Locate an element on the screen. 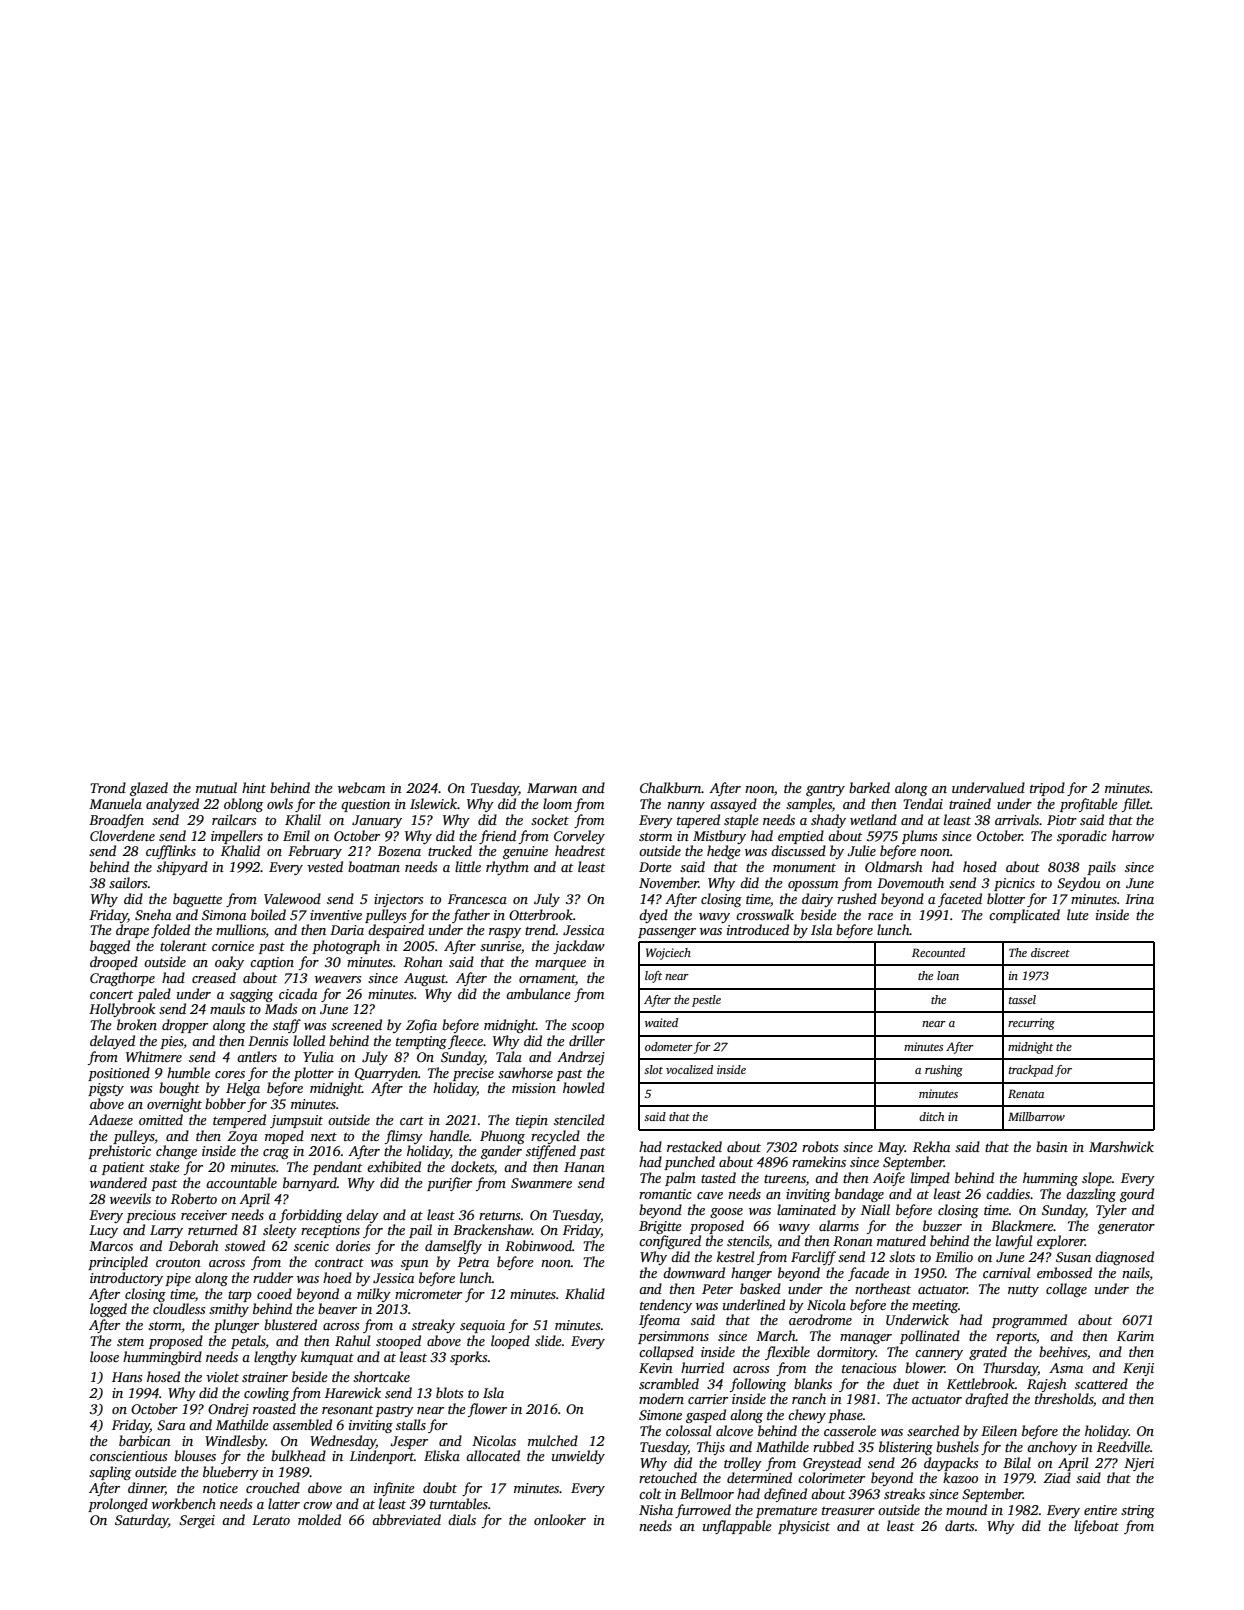 The height and width of the screenshot is (1610, 1244). Ondrej is located at coordinates (228, 1410).
